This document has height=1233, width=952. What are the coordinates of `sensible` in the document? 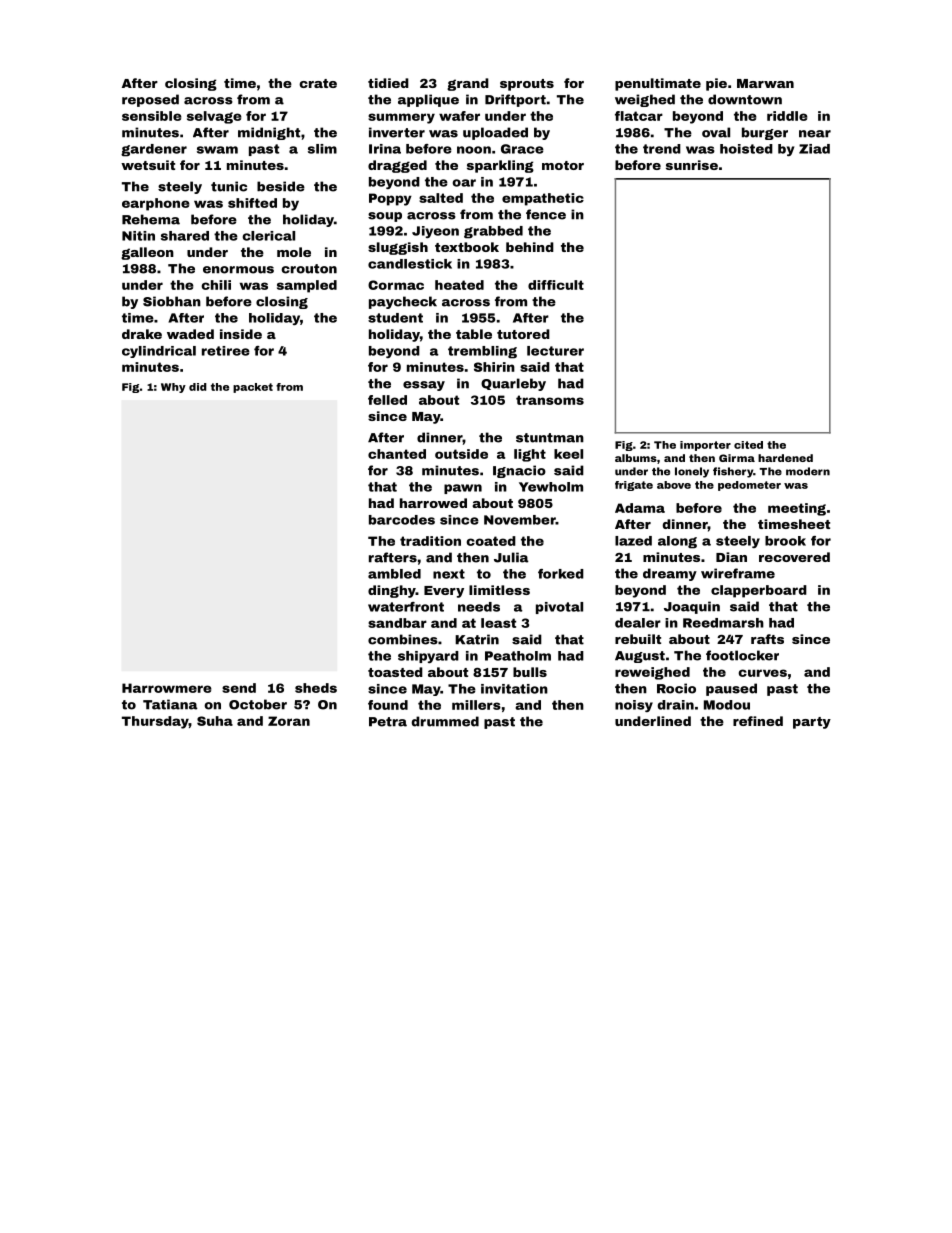 It's located at (152, 116).
